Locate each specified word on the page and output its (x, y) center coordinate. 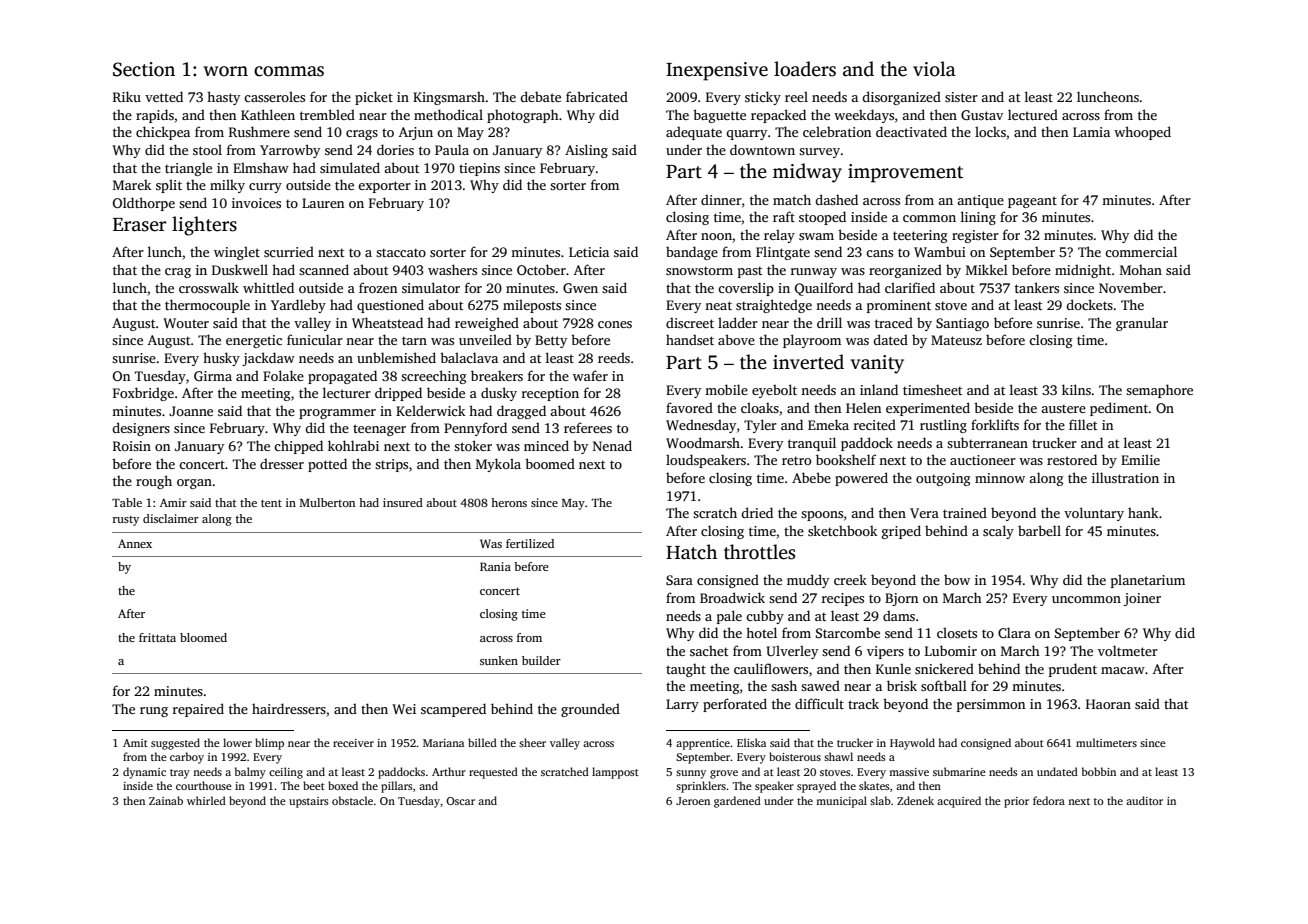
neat (718, 305)
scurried (289, 251)
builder (541, 660)
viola (934, 69)
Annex (135, 543)
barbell (1039, 530)
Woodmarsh (703, 442)
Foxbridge (143, 394)
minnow (1000, 478)
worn (225, 71)
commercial (1141, 251)
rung (154, 712)
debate (540, 96)
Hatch (691, 552)
